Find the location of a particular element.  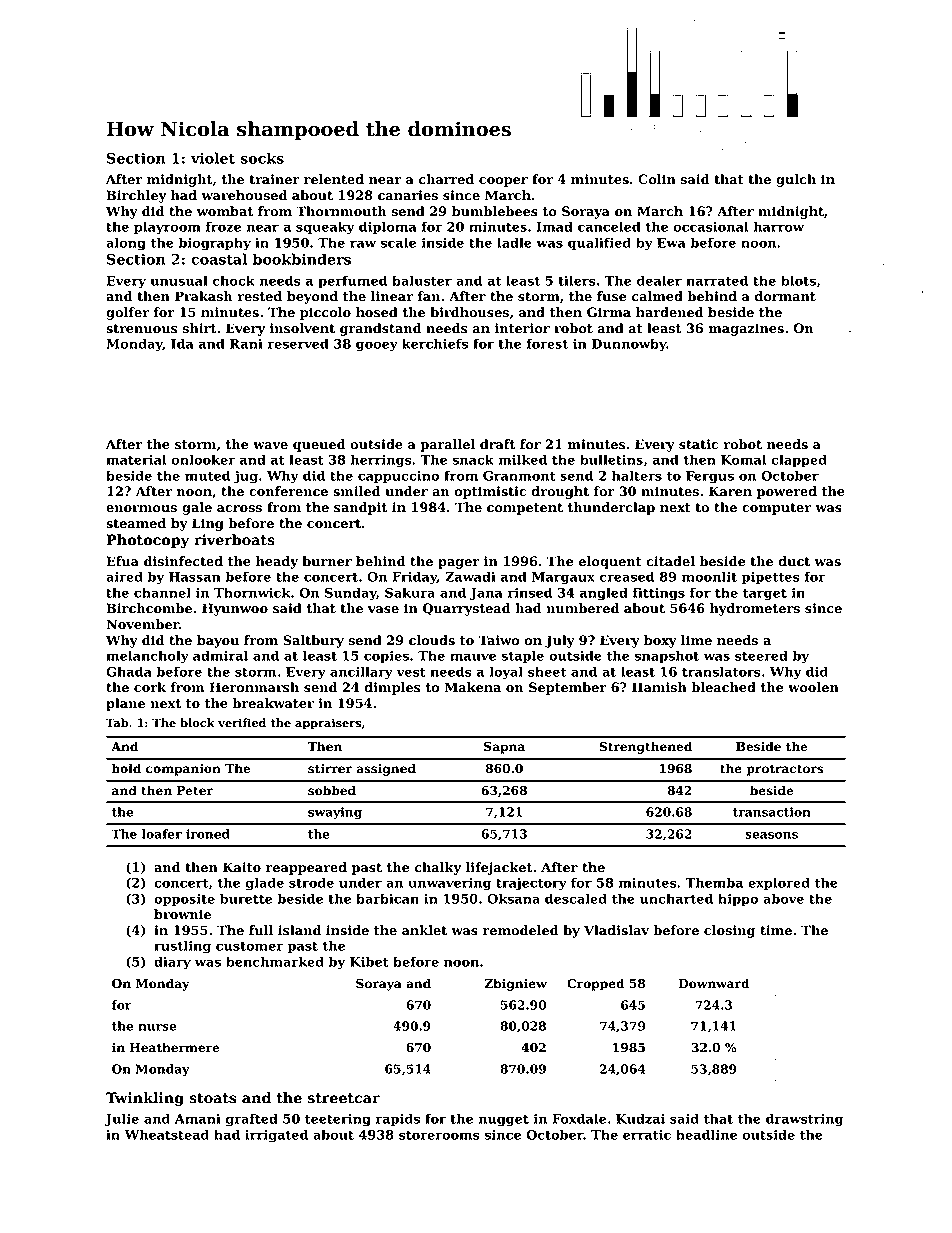

storerooms is located at coordinates (439, 1135).
